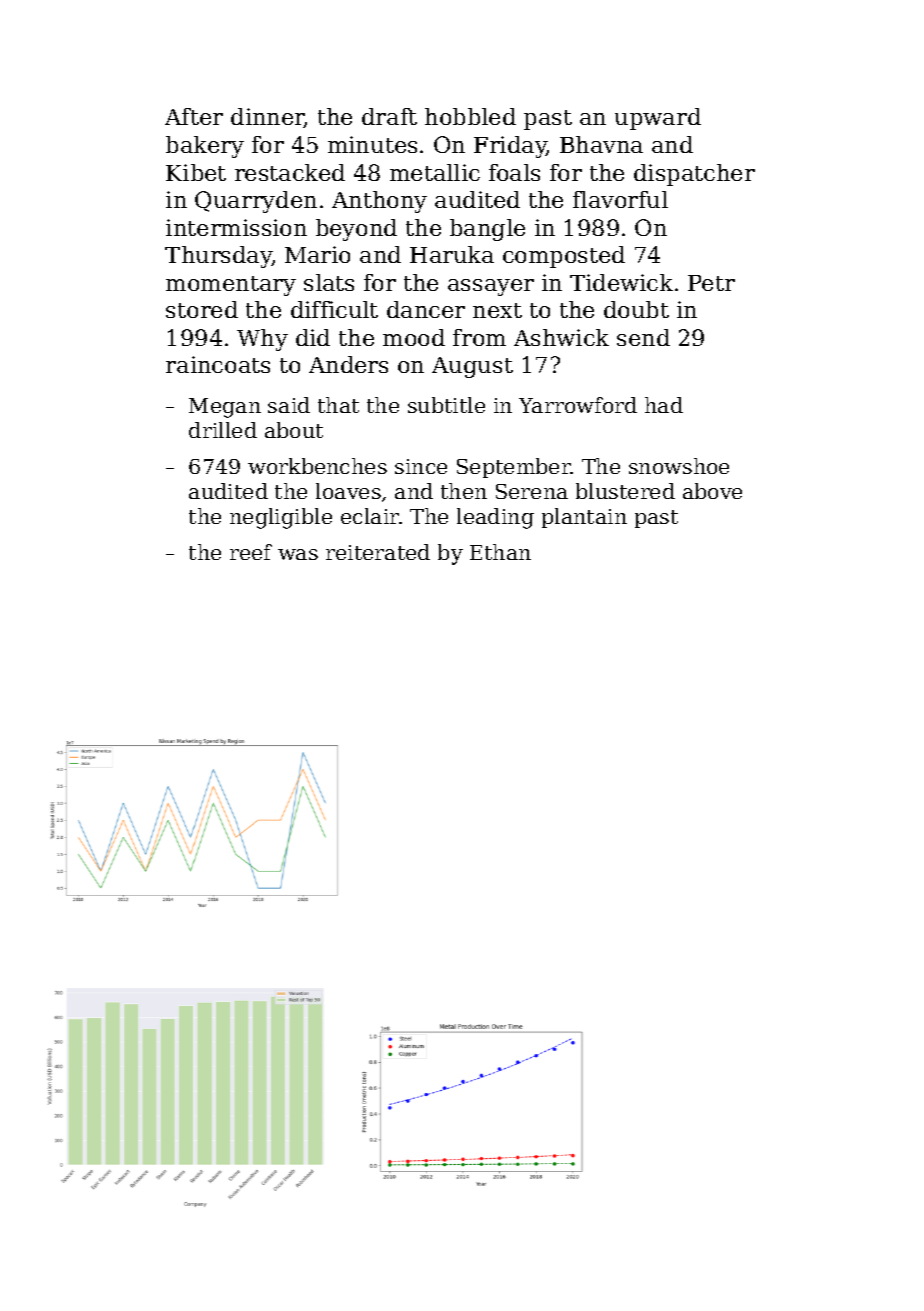 The image size is (924, 1311). What do you see at coordinates (268, 118) in the image?
I see `dinner` at bounding box center [268, 118].
